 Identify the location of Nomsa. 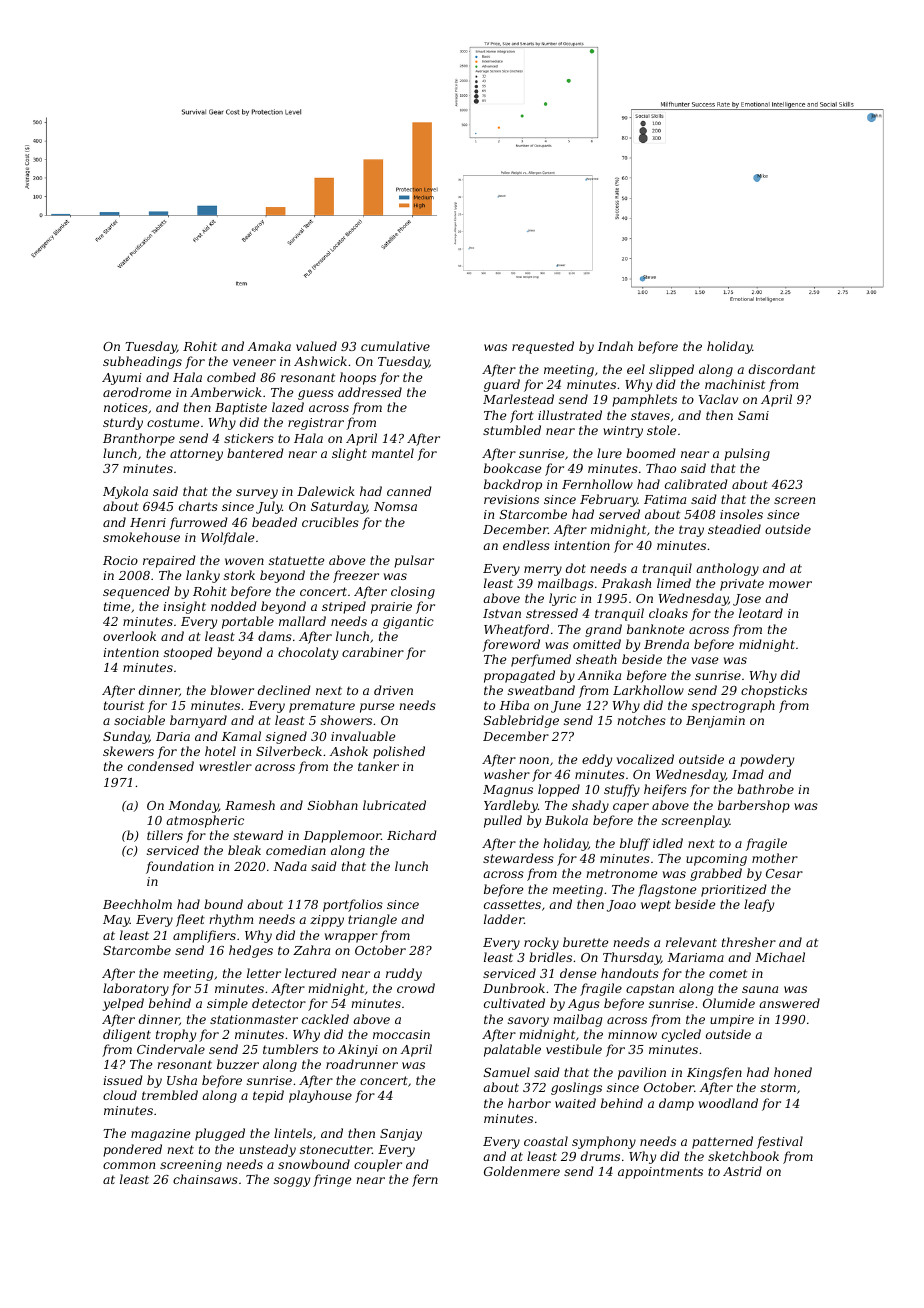
(395, 506).
